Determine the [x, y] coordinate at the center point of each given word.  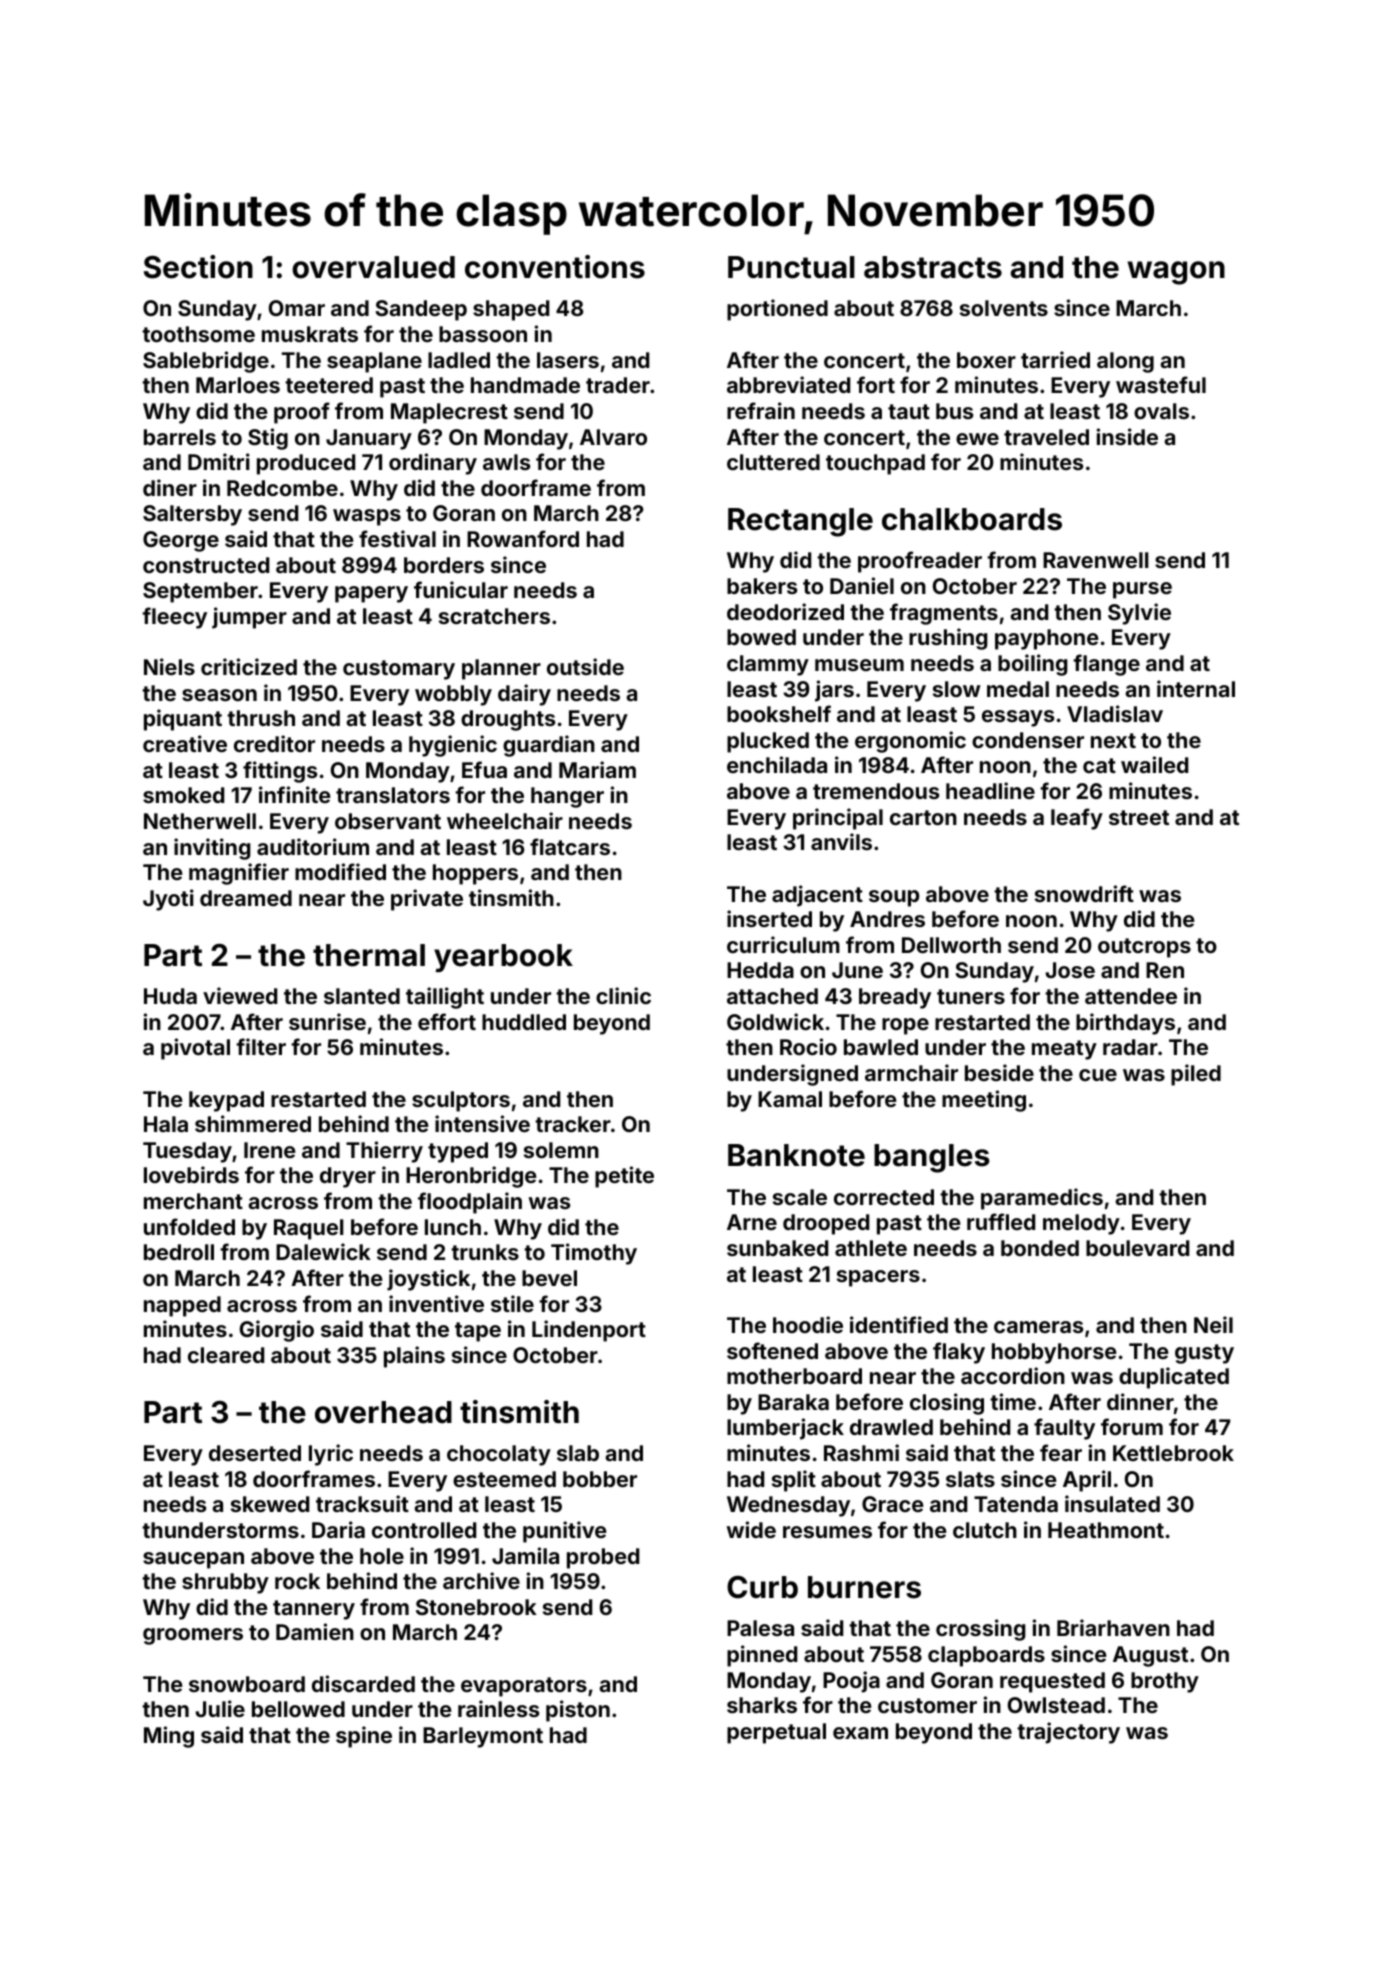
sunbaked [777, 1248]
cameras [1038, 1327]
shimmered [253, 1123]
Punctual [791, 267]
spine [364, 1737]
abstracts [933, 267]
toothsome [198, 334]
